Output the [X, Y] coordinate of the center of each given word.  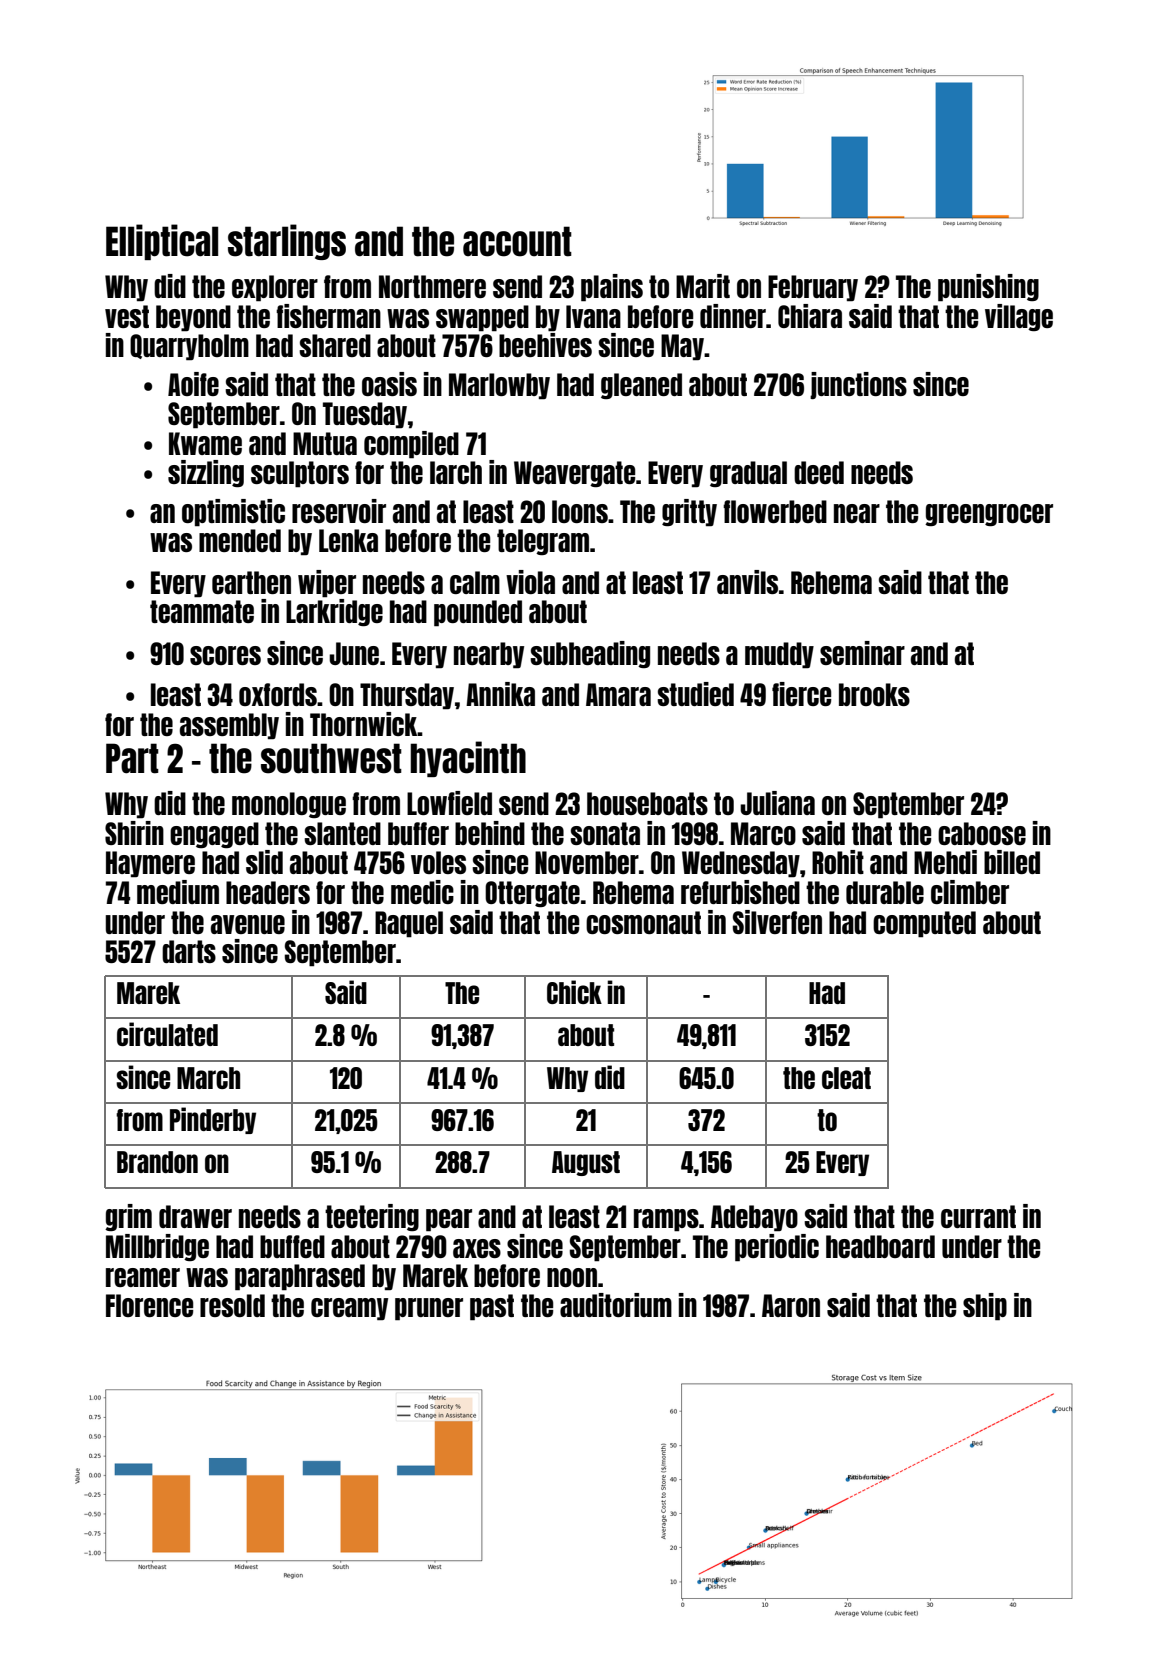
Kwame [205, 443]
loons [580, 511]
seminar [862, 653]
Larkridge [334, 612]
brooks [874, 694]
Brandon [157, 1162]
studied [695, 694]
